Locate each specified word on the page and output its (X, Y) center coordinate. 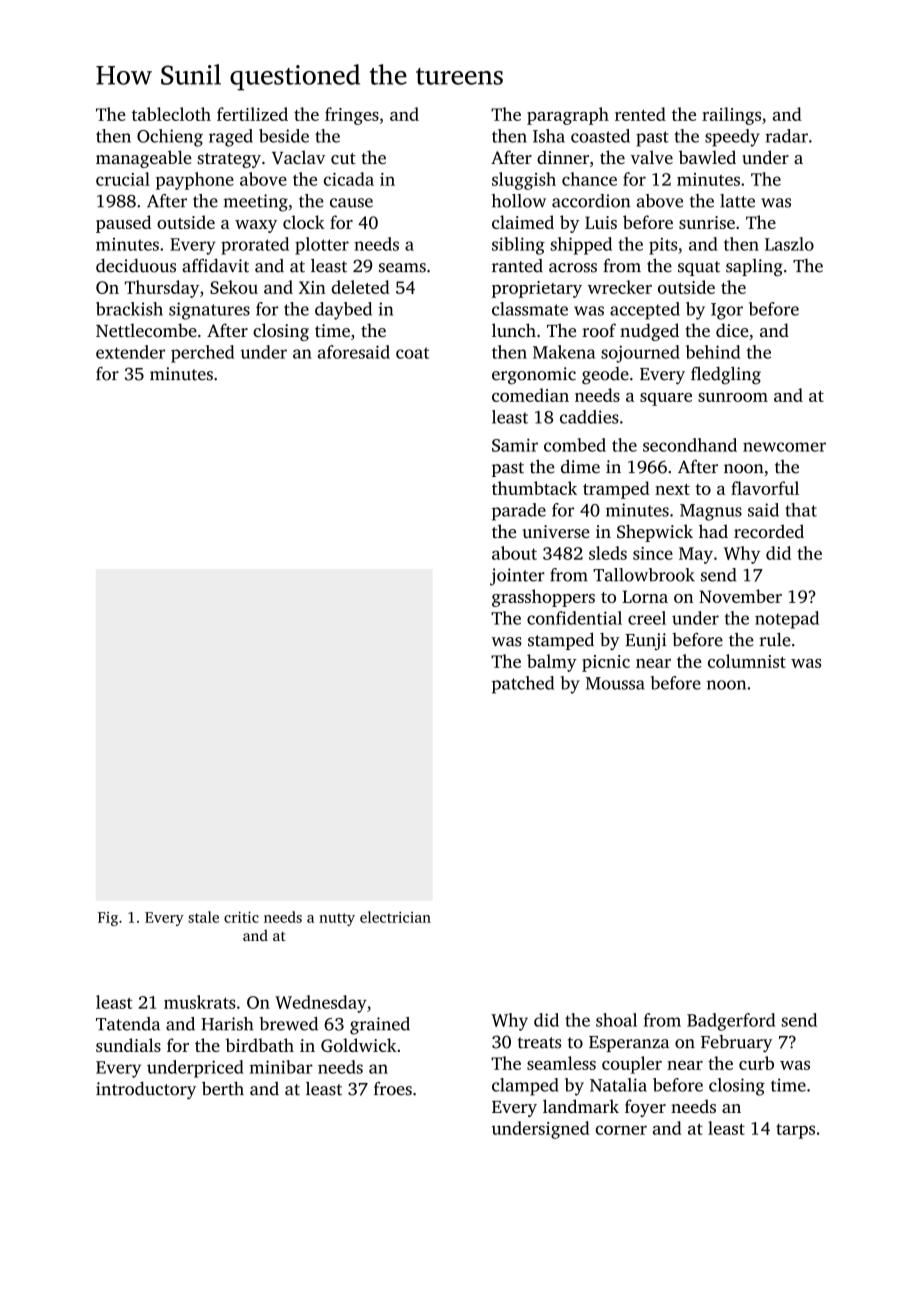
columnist (747, 661)
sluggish (524, 181)
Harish (227, 1024)
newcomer (784, 447)
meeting (256, 203)
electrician (395, 917)
